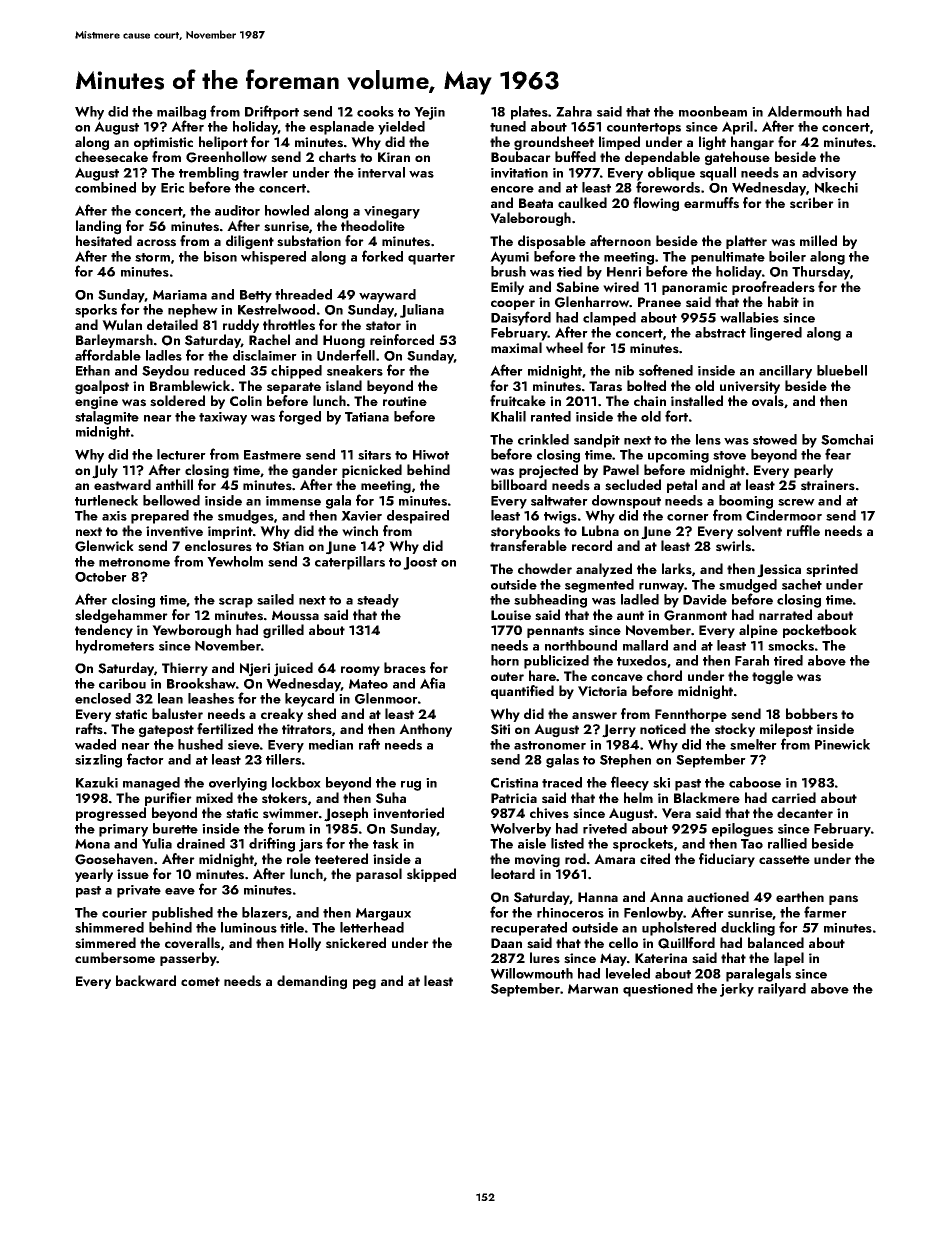 The image size is (952, 1233). I want to click on Yejin, so click(429, 113).
